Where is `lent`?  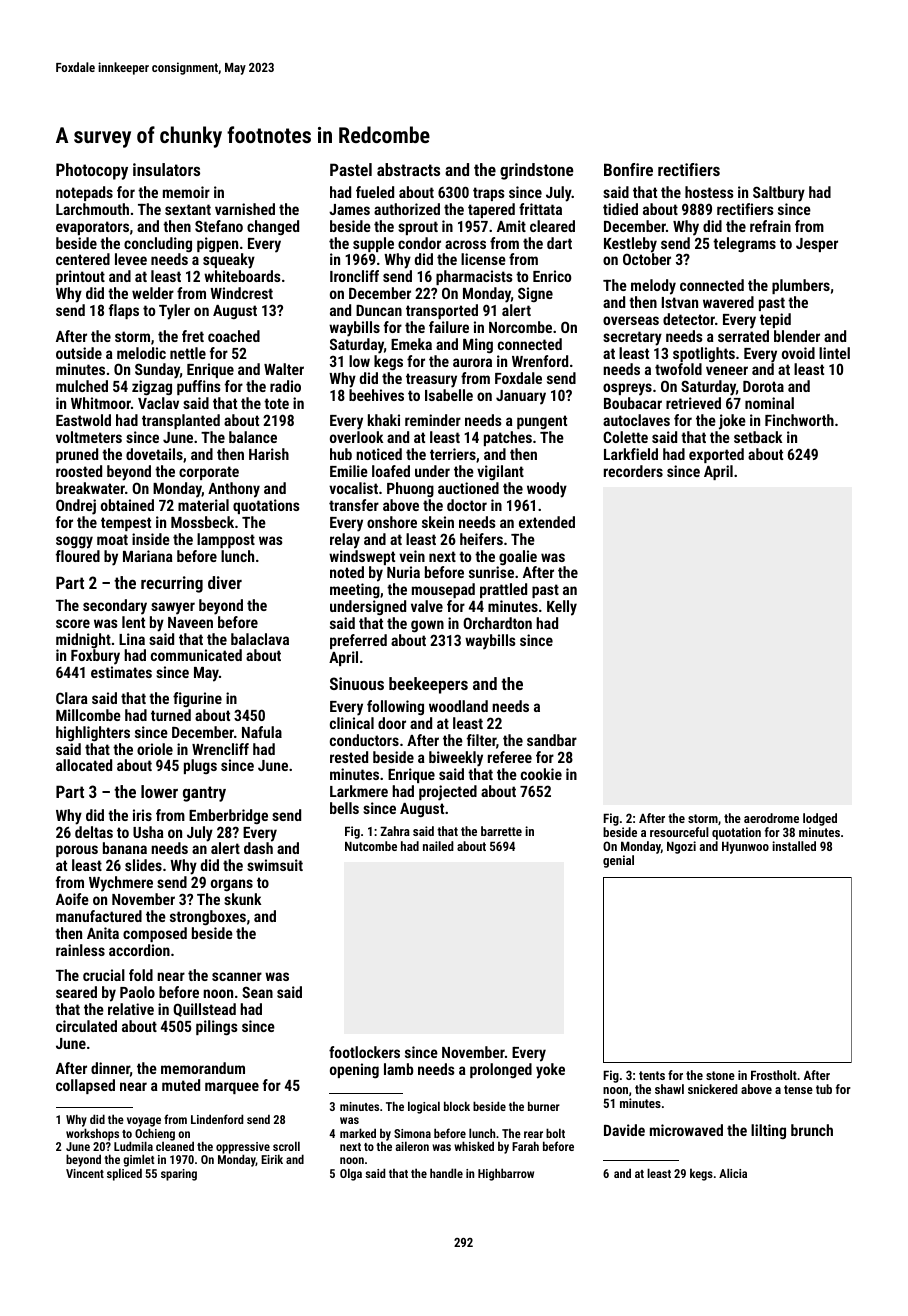
lent is located at coordinates (133, 622).
